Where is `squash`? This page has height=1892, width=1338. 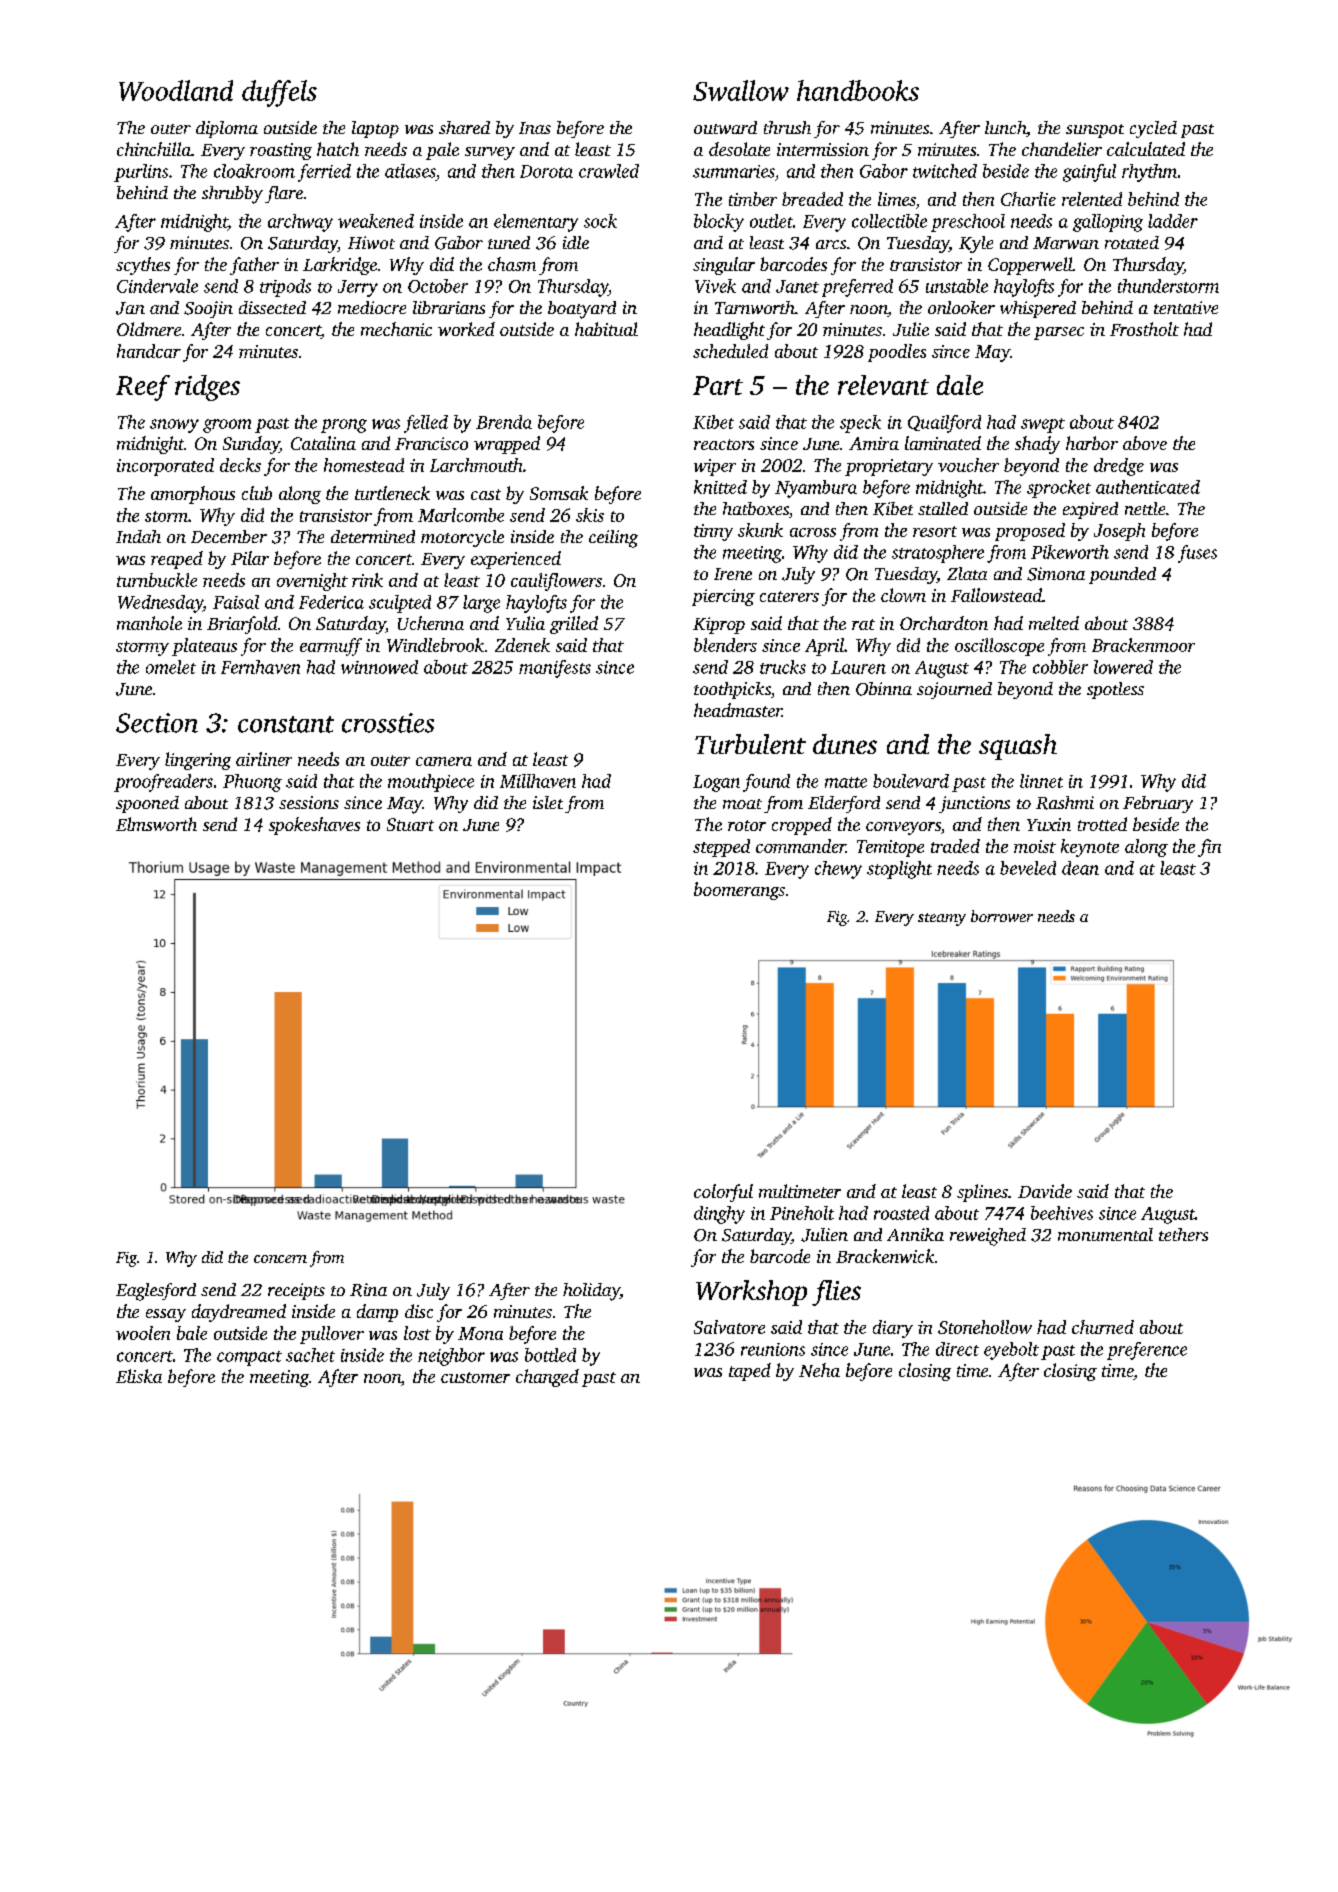
squash is located at coordinates (1018, 747).
